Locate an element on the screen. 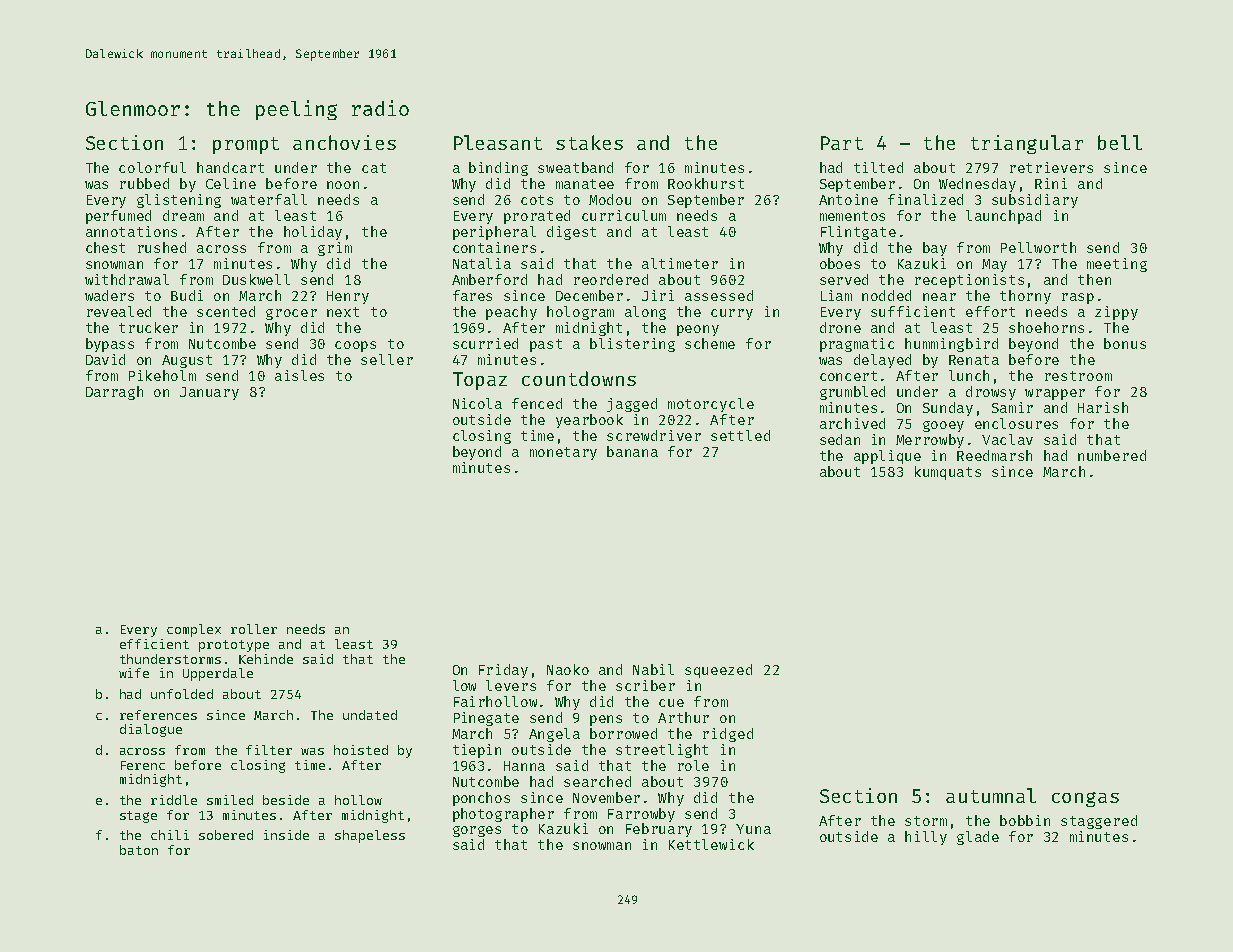 Image resolution: width=1233 pixels, height=952 pixels. hologram is located at coordinates (580, 313).
